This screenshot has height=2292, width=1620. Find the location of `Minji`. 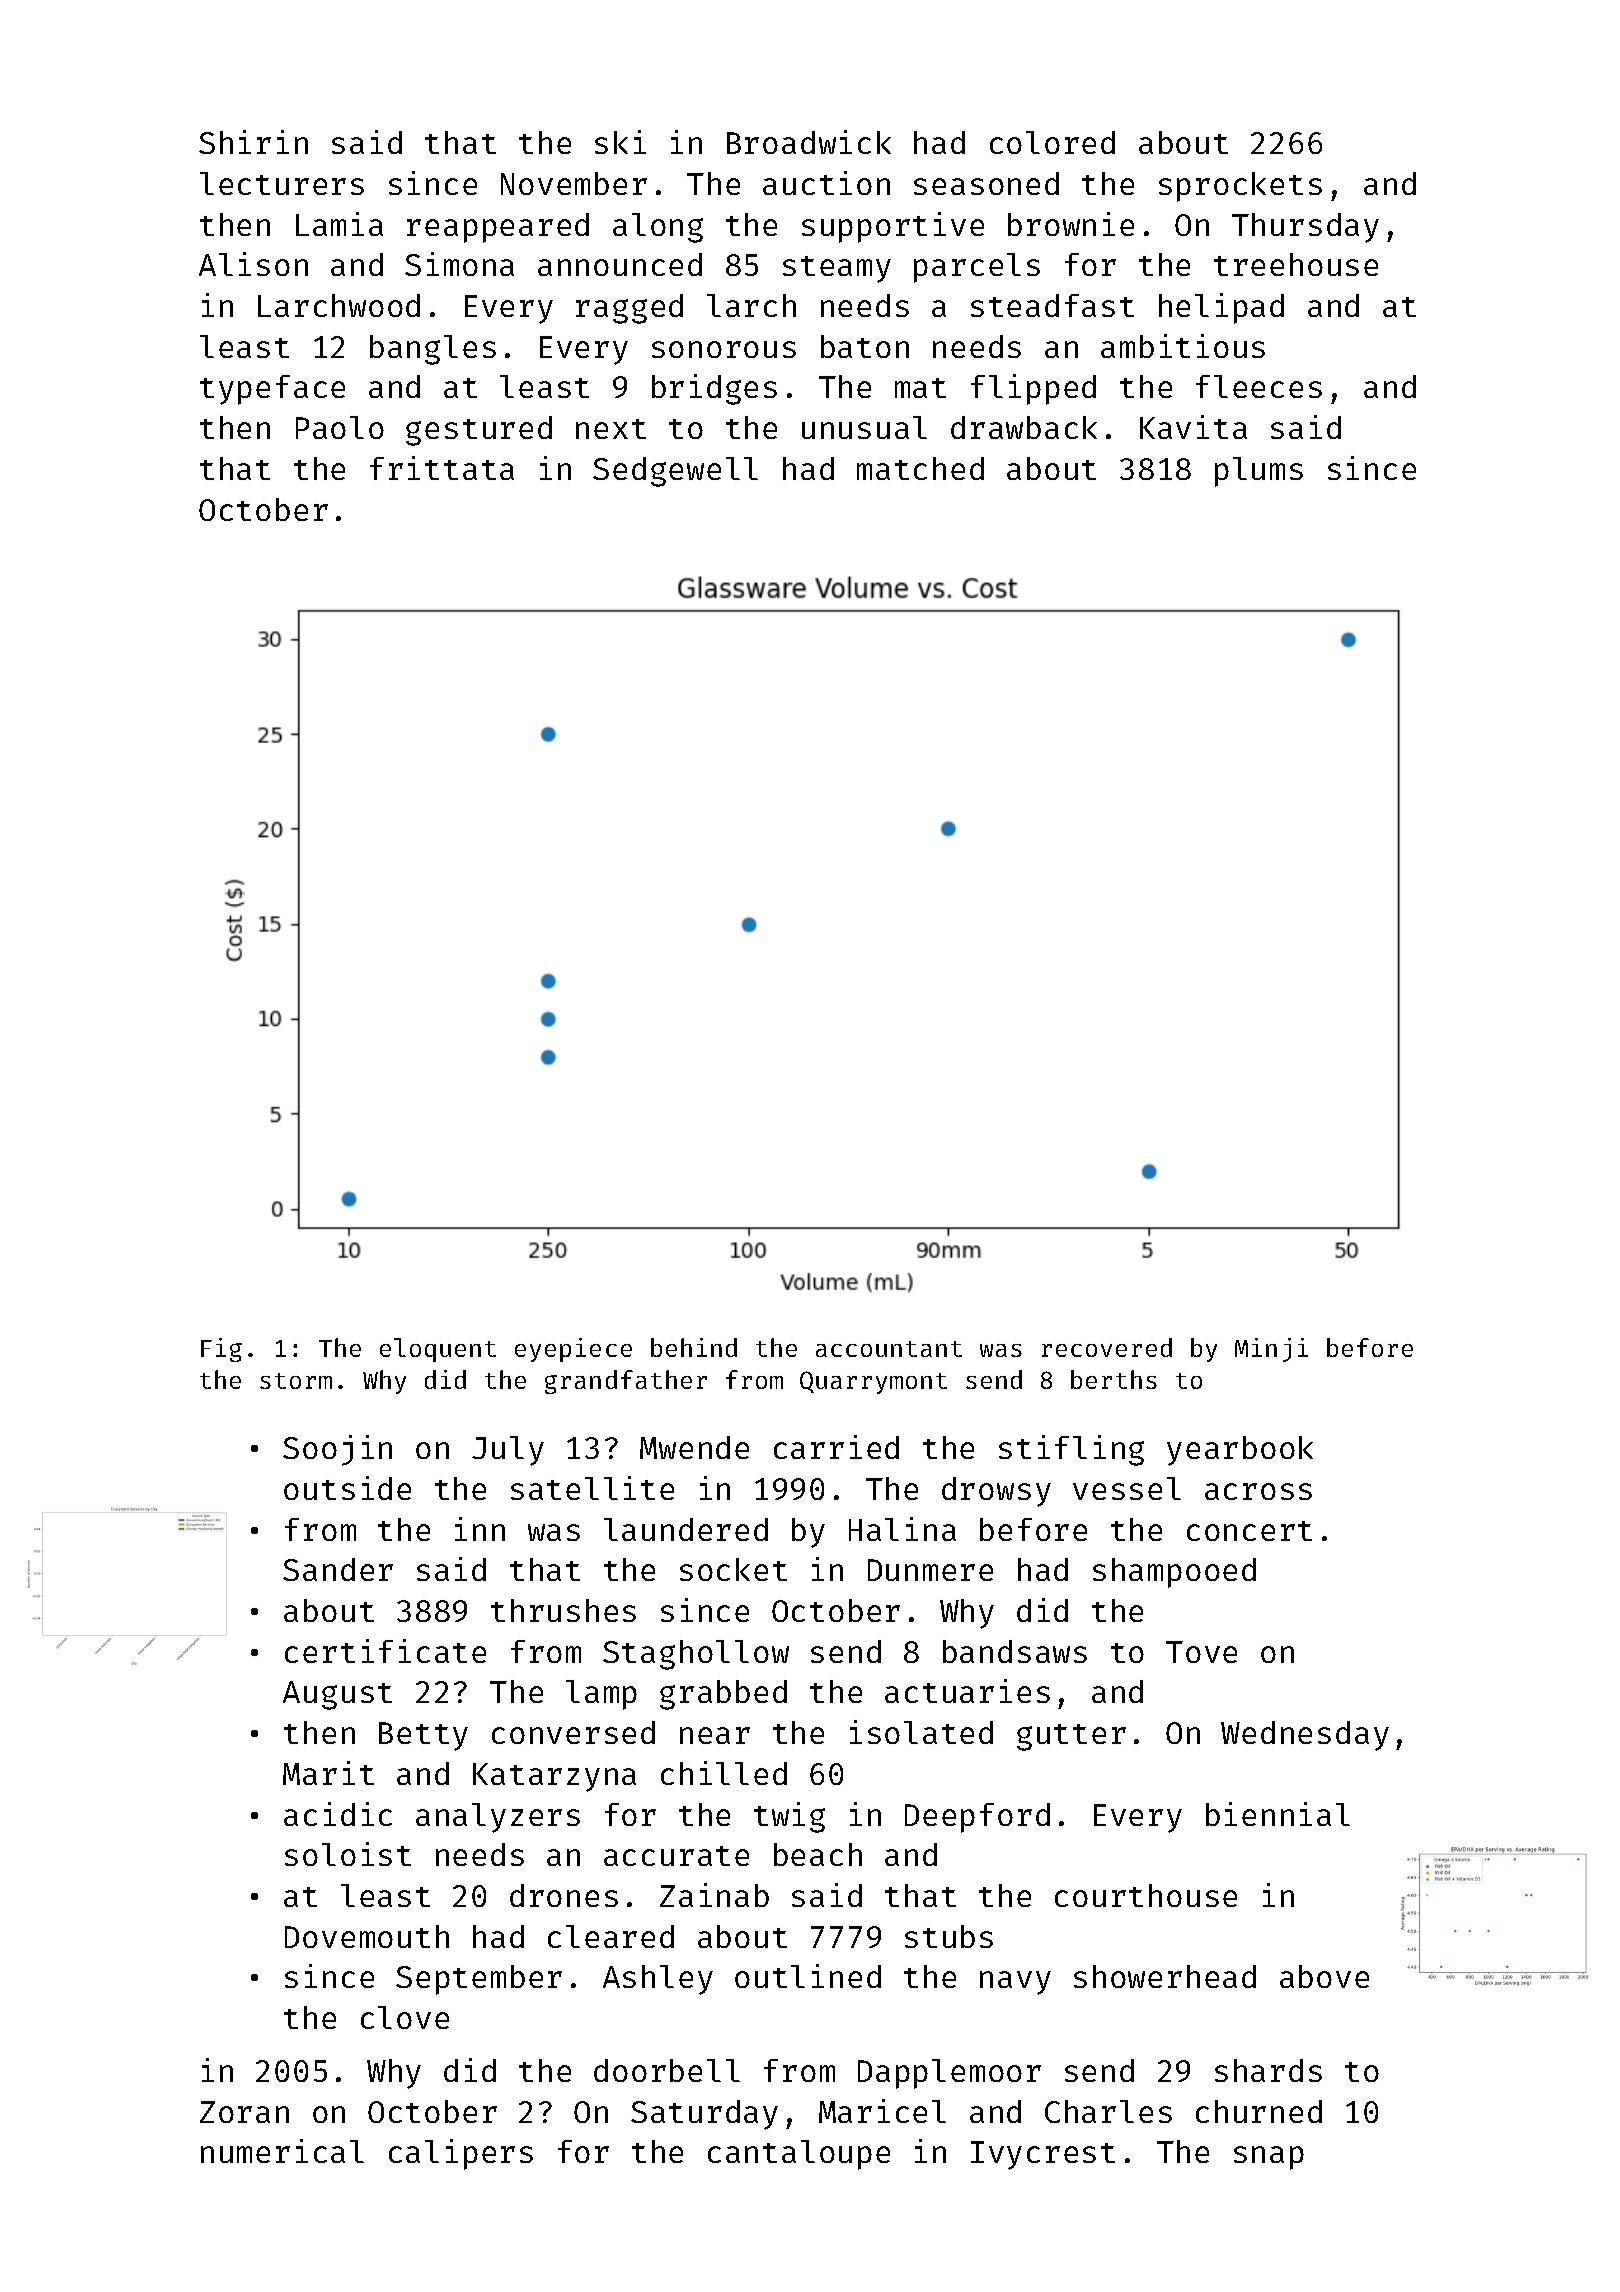

Minji is located at coordinates (1271, 1350).
